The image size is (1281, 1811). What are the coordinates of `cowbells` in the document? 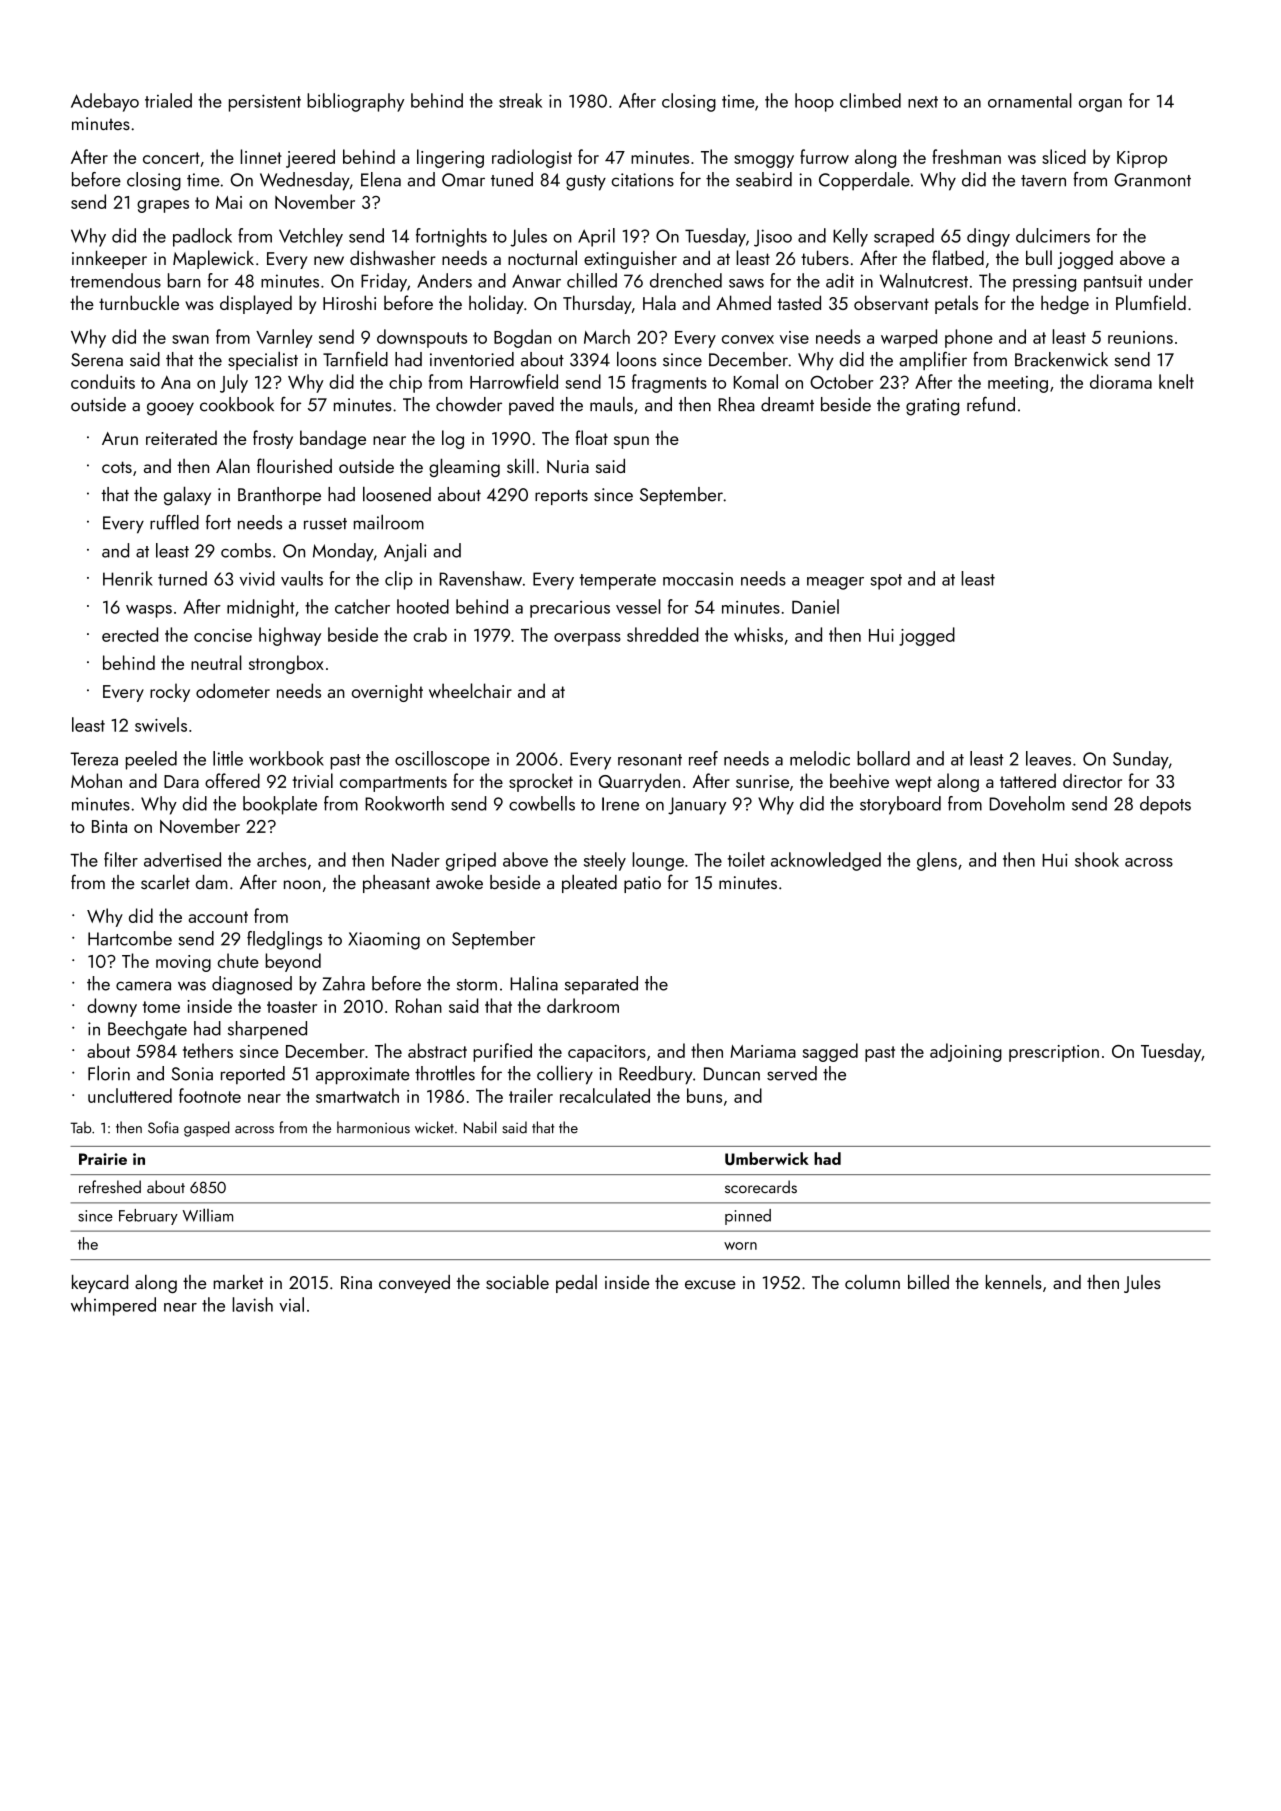 It's located at (542, 803).
